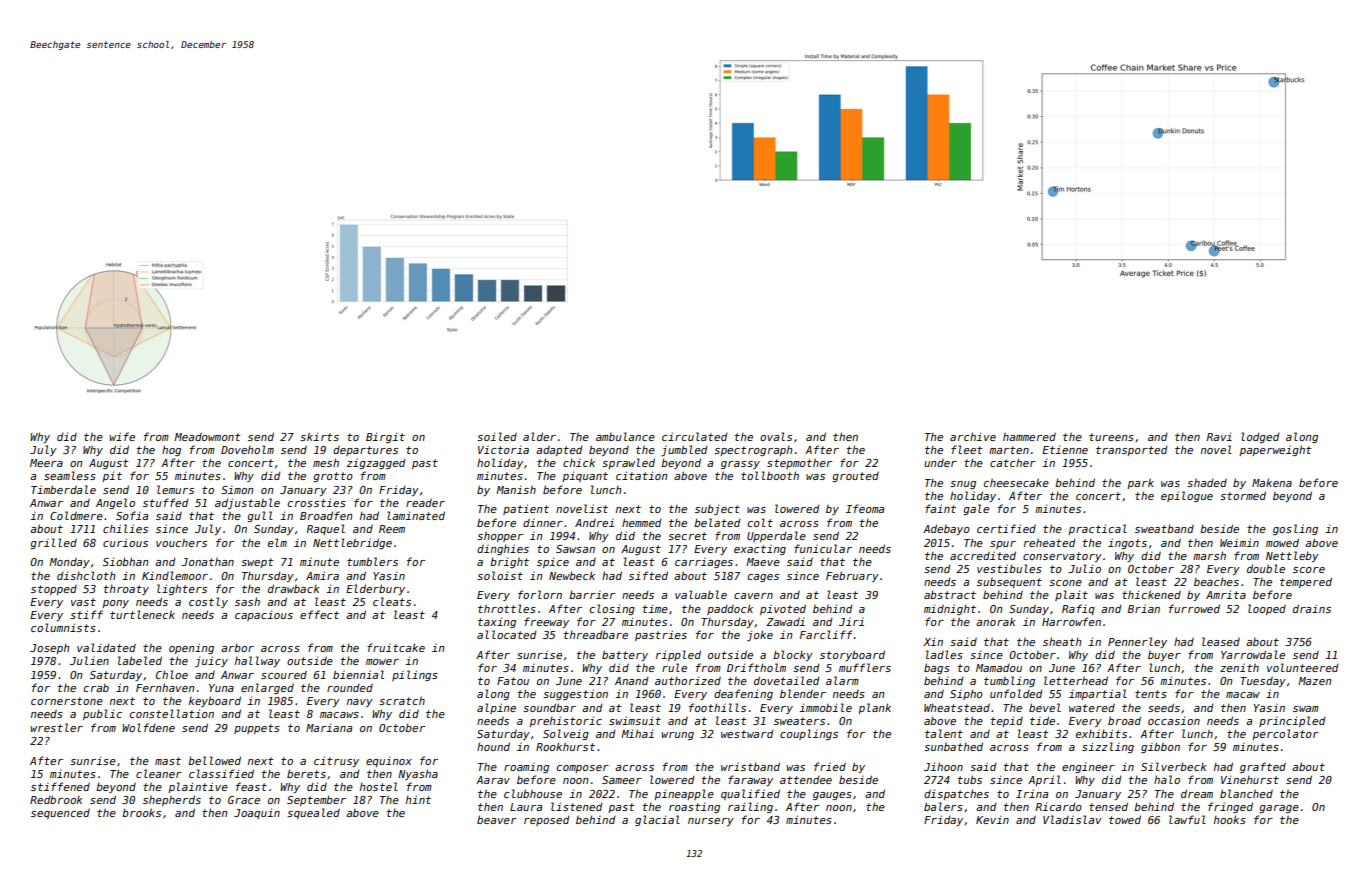 The height and width of the document is (887, 1372). Describe the element at coordinates (1187, 496) in the document. I see `epilogue` at that location.
